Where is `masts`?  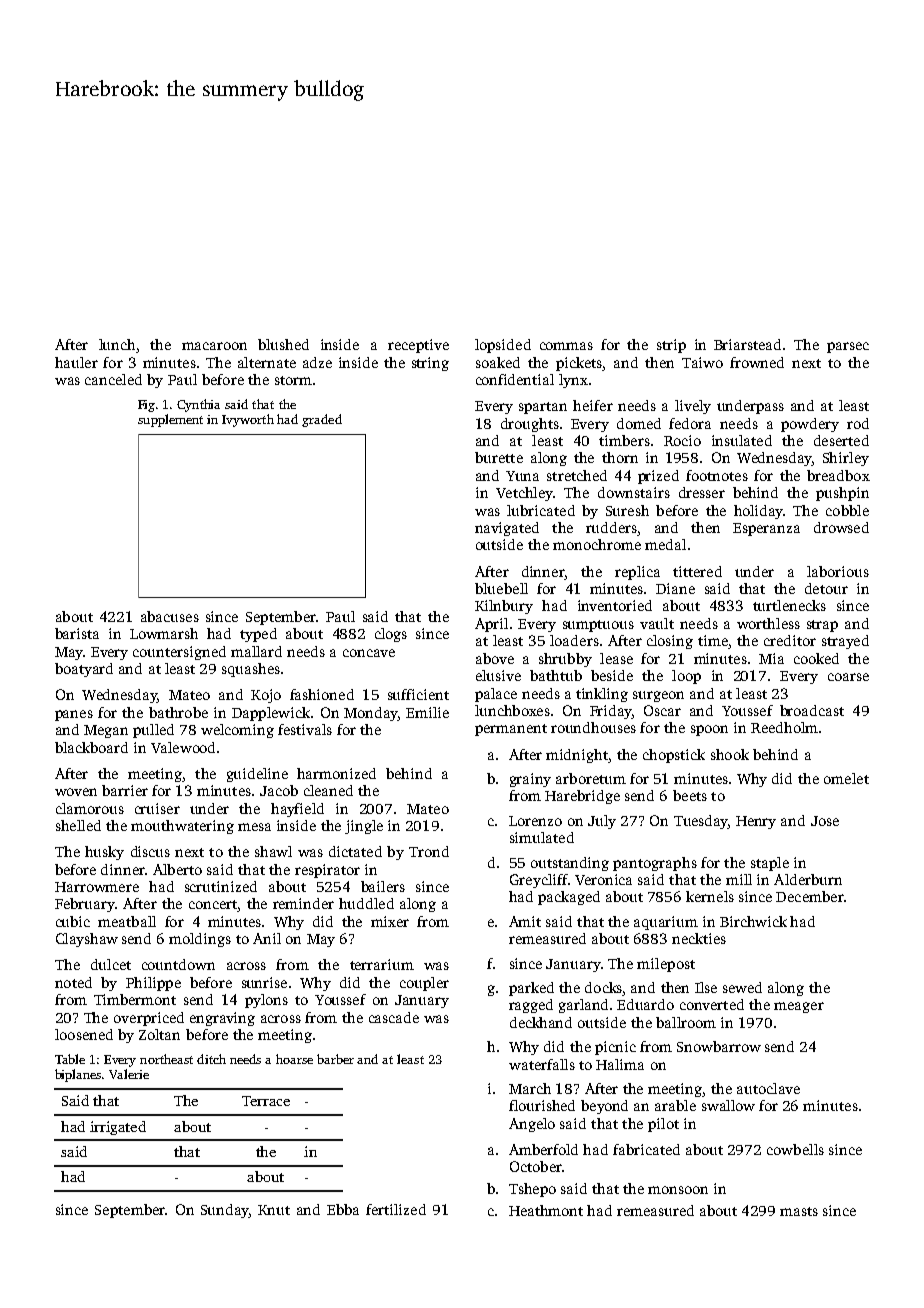 masts is located at coordinates (799, 1211).
